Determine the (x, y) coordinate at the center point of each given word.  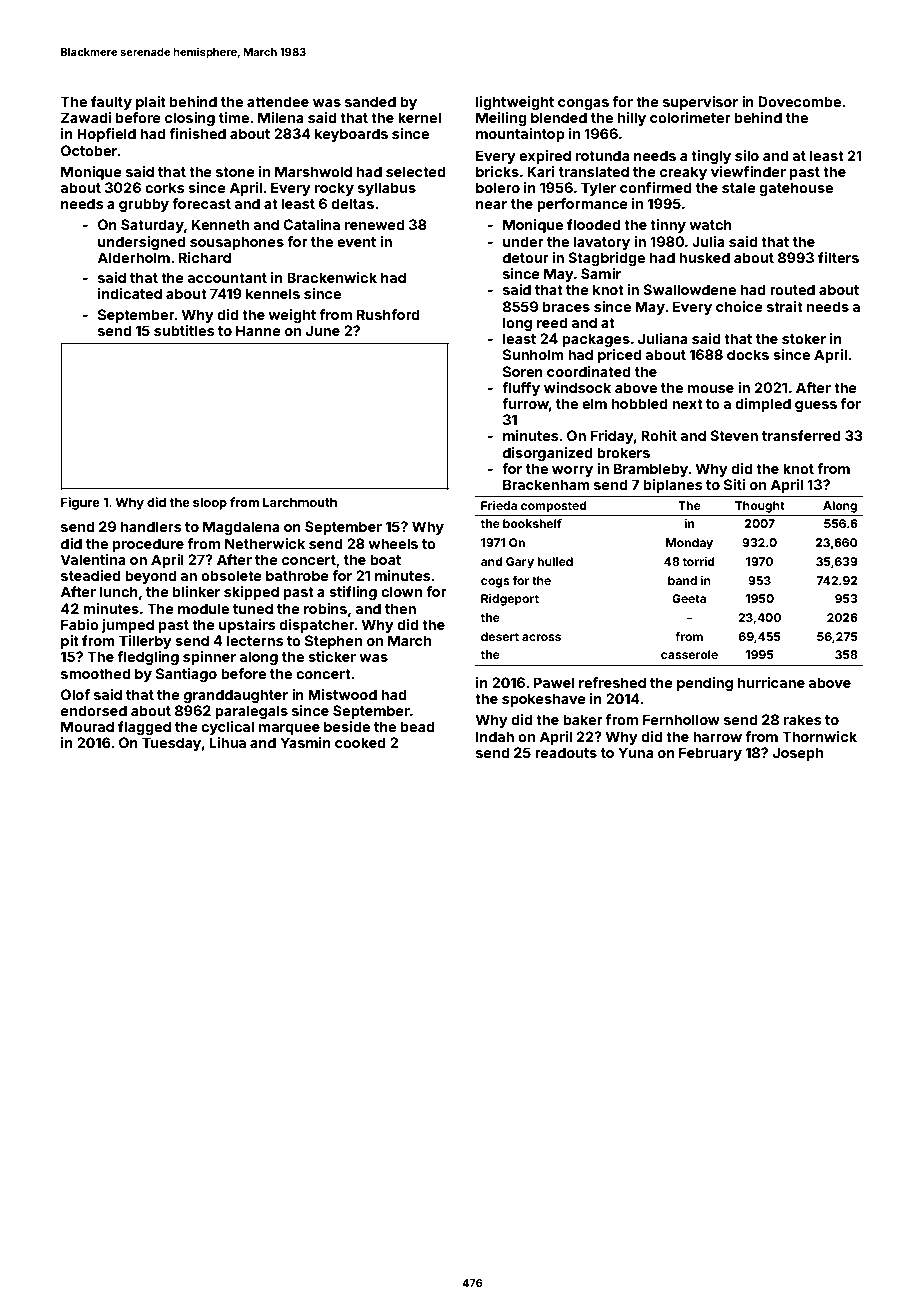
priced (619, 356)
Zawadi (86, 117)
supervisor (700, 103)
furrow (525, 403)
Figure (80, 503)
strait (785, 306)
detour (526, 257)
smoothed (95, 673)
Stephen (333, 642)
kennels (273, 293)
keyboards (351, 135)
